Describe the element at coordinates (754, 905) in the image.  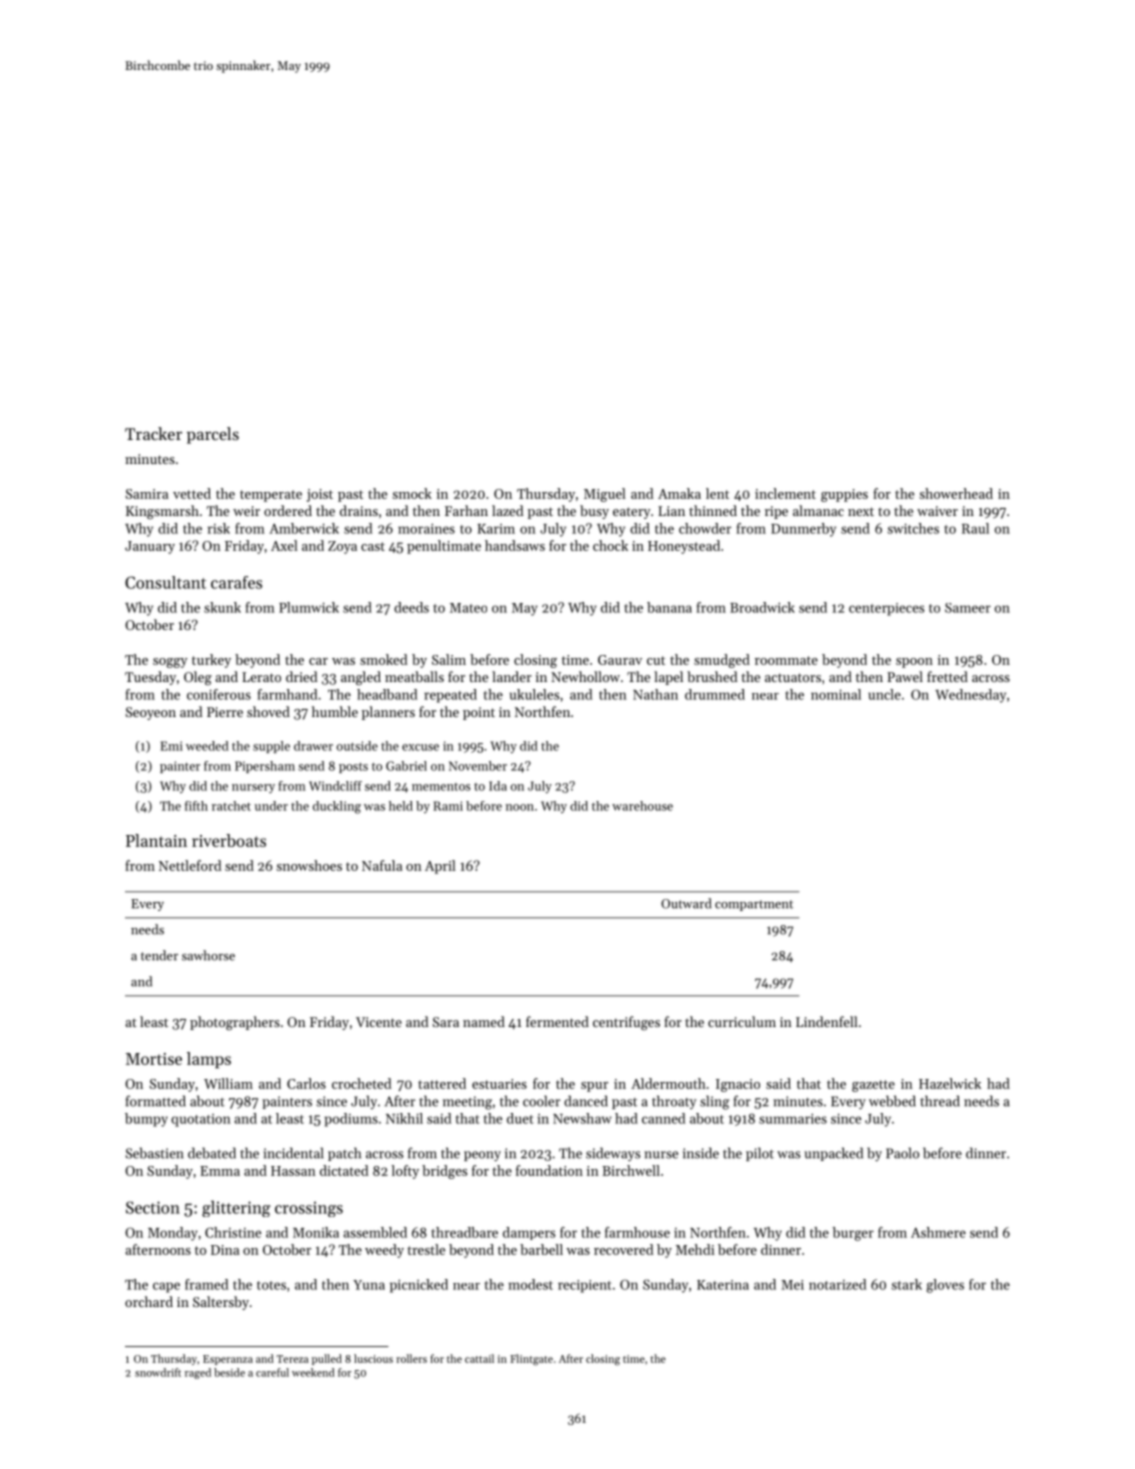
I see `compartment` at that location.
